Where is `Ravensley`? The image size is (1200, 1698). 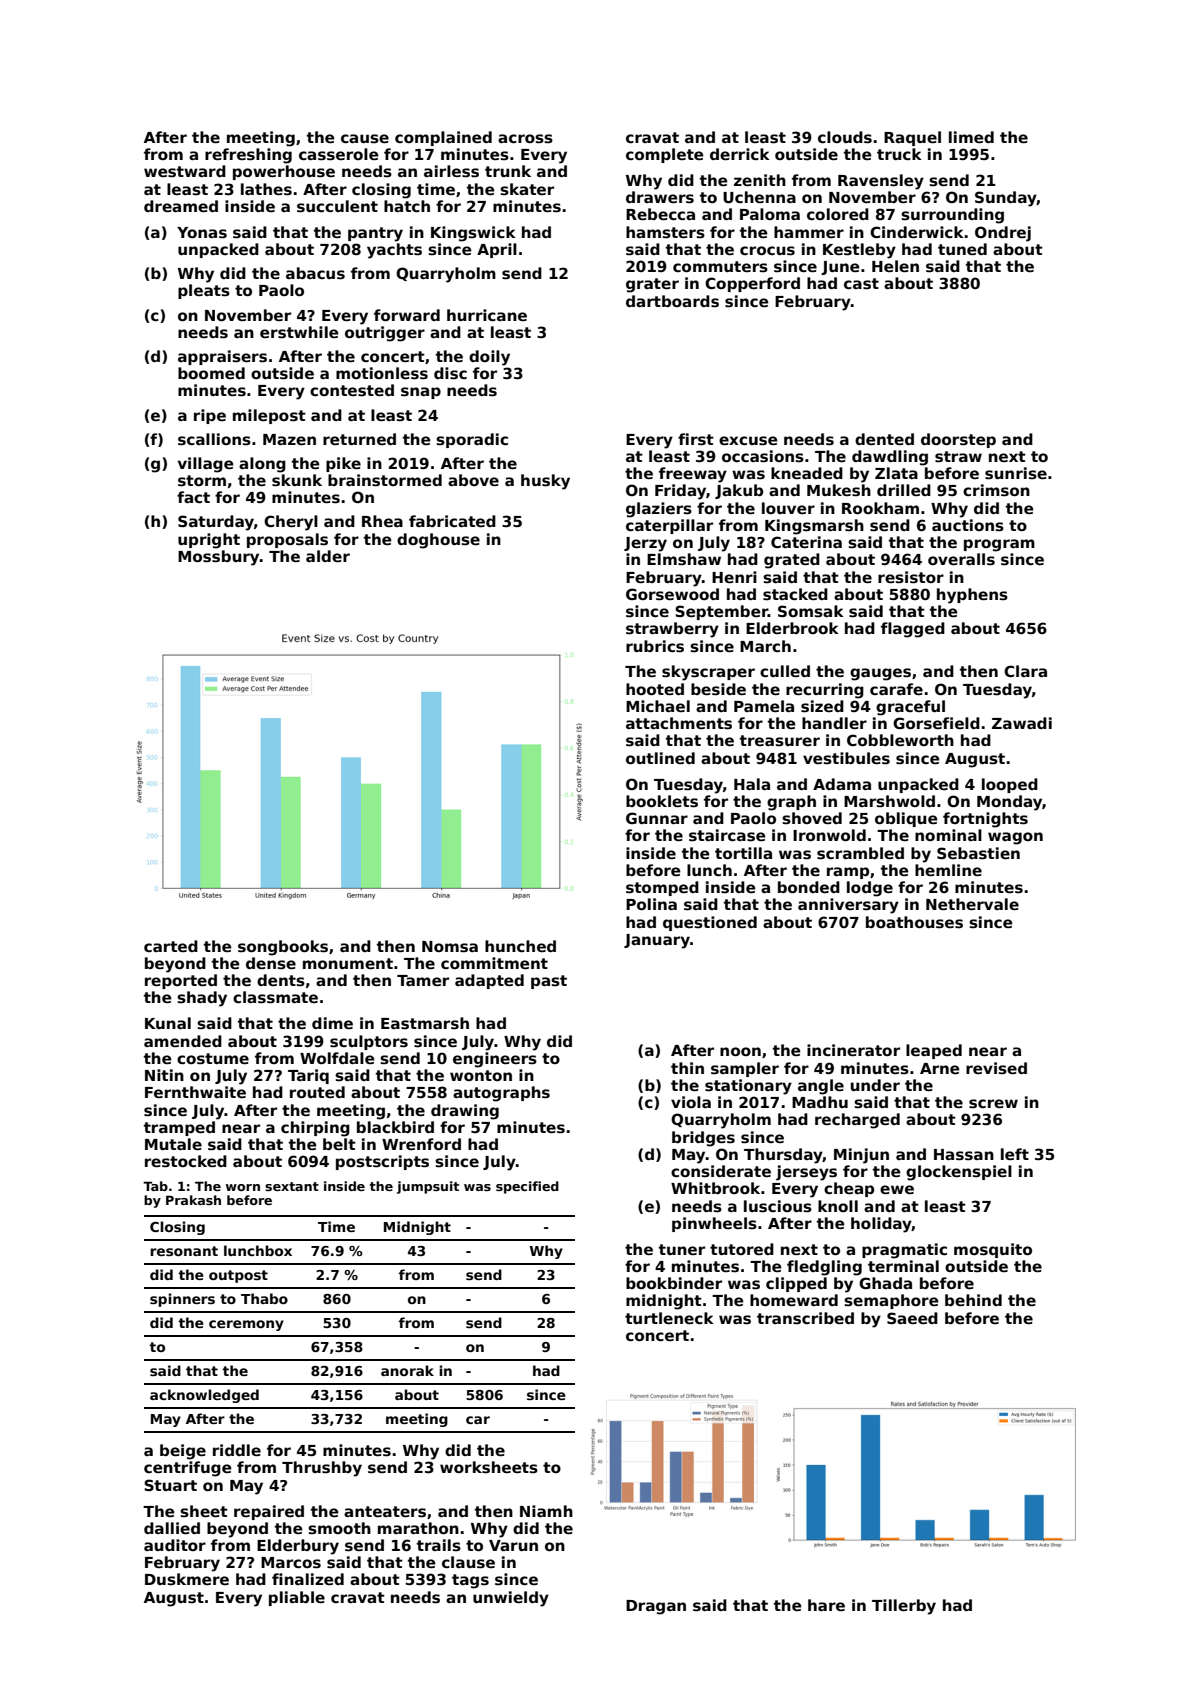
Ravensley is located at coordinates (881, 182).
